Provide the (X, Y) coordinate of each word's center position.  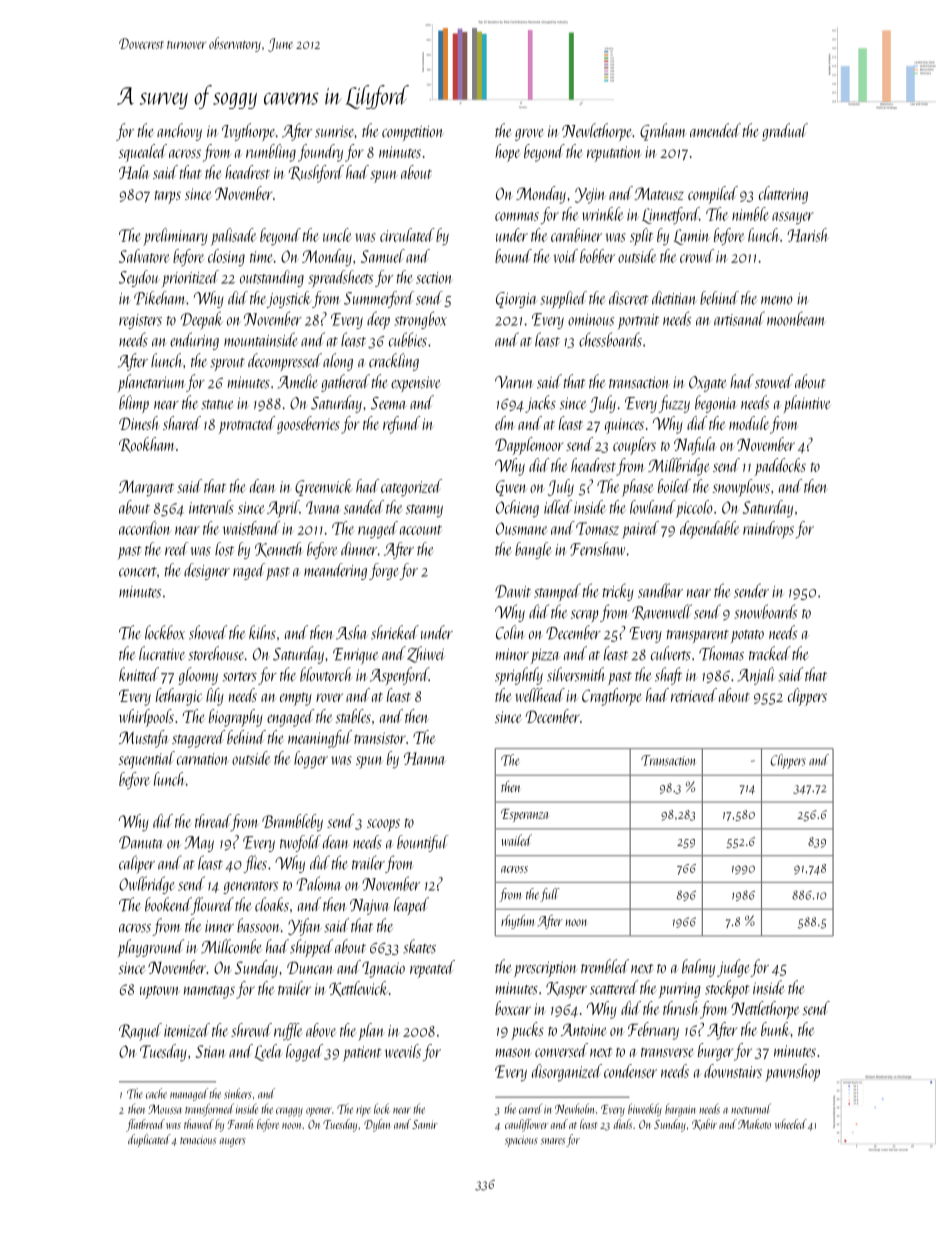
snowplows (741, 488)
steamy (424, 510)
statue (217, 405)
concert (138, 572)
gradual (785, 132)
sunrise (335, 132)
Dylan (377, 1125)
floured (212, 906)
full (550, 895)
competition (413, 133)
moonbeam (796, 318)
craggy (289, 1112)
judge (734, 968)
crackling (394, 362)
